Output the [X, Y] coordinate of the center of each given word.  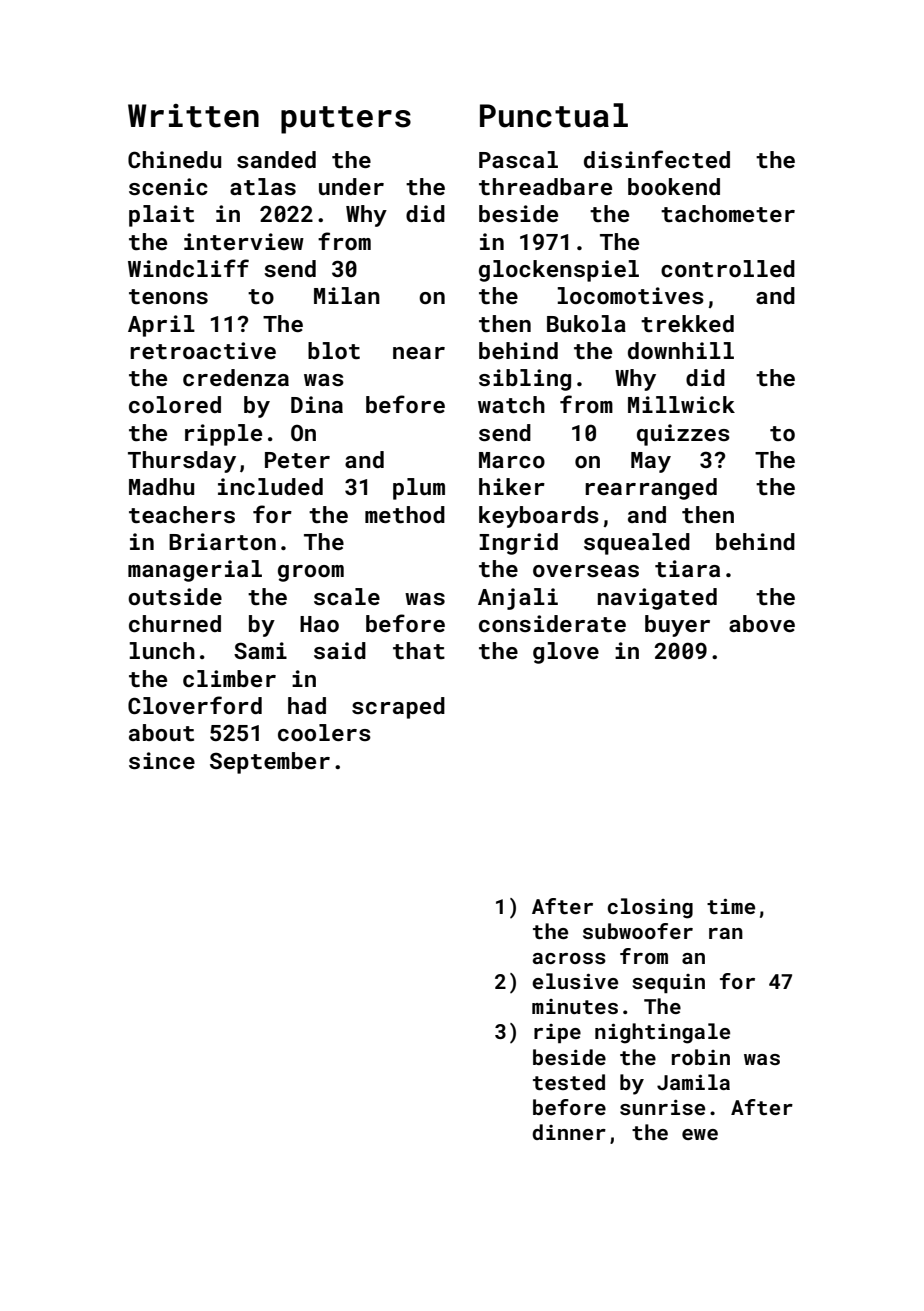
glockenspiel [559, 271]
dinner [569, 1132]
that [419, 650]
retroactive [203, 350]
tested [569, 1082]
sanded [276, 159]
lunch [162, 650]
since [162, 760]
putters [346, 120]
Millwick [681, 404]
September [270, 763]
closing [650, 908]
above [762, 623]
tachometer [728, 213]
